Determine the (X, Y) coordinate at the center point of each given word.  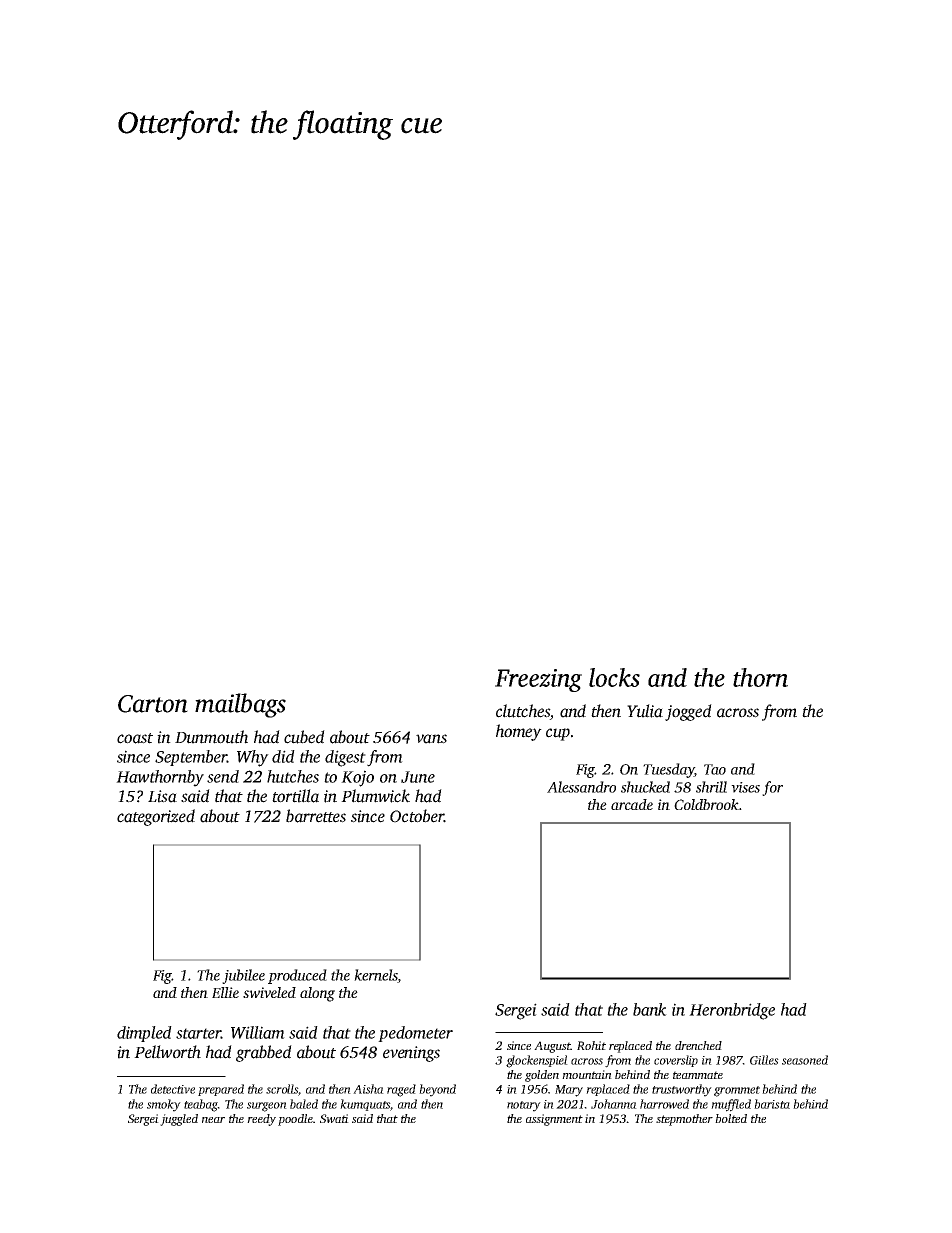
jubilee (243, 976)
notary (524, 1106)
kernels (376, 976)
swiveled (269, 992)
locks (614, 677)
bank (650, 1009)
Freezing (538, 680)
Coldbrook (706, 804)
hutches (293, 776)
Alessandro (581, 787)
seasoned (805, 1060)
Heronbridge (732, 1011)
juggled (179, 1120)
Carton (153, 704)
